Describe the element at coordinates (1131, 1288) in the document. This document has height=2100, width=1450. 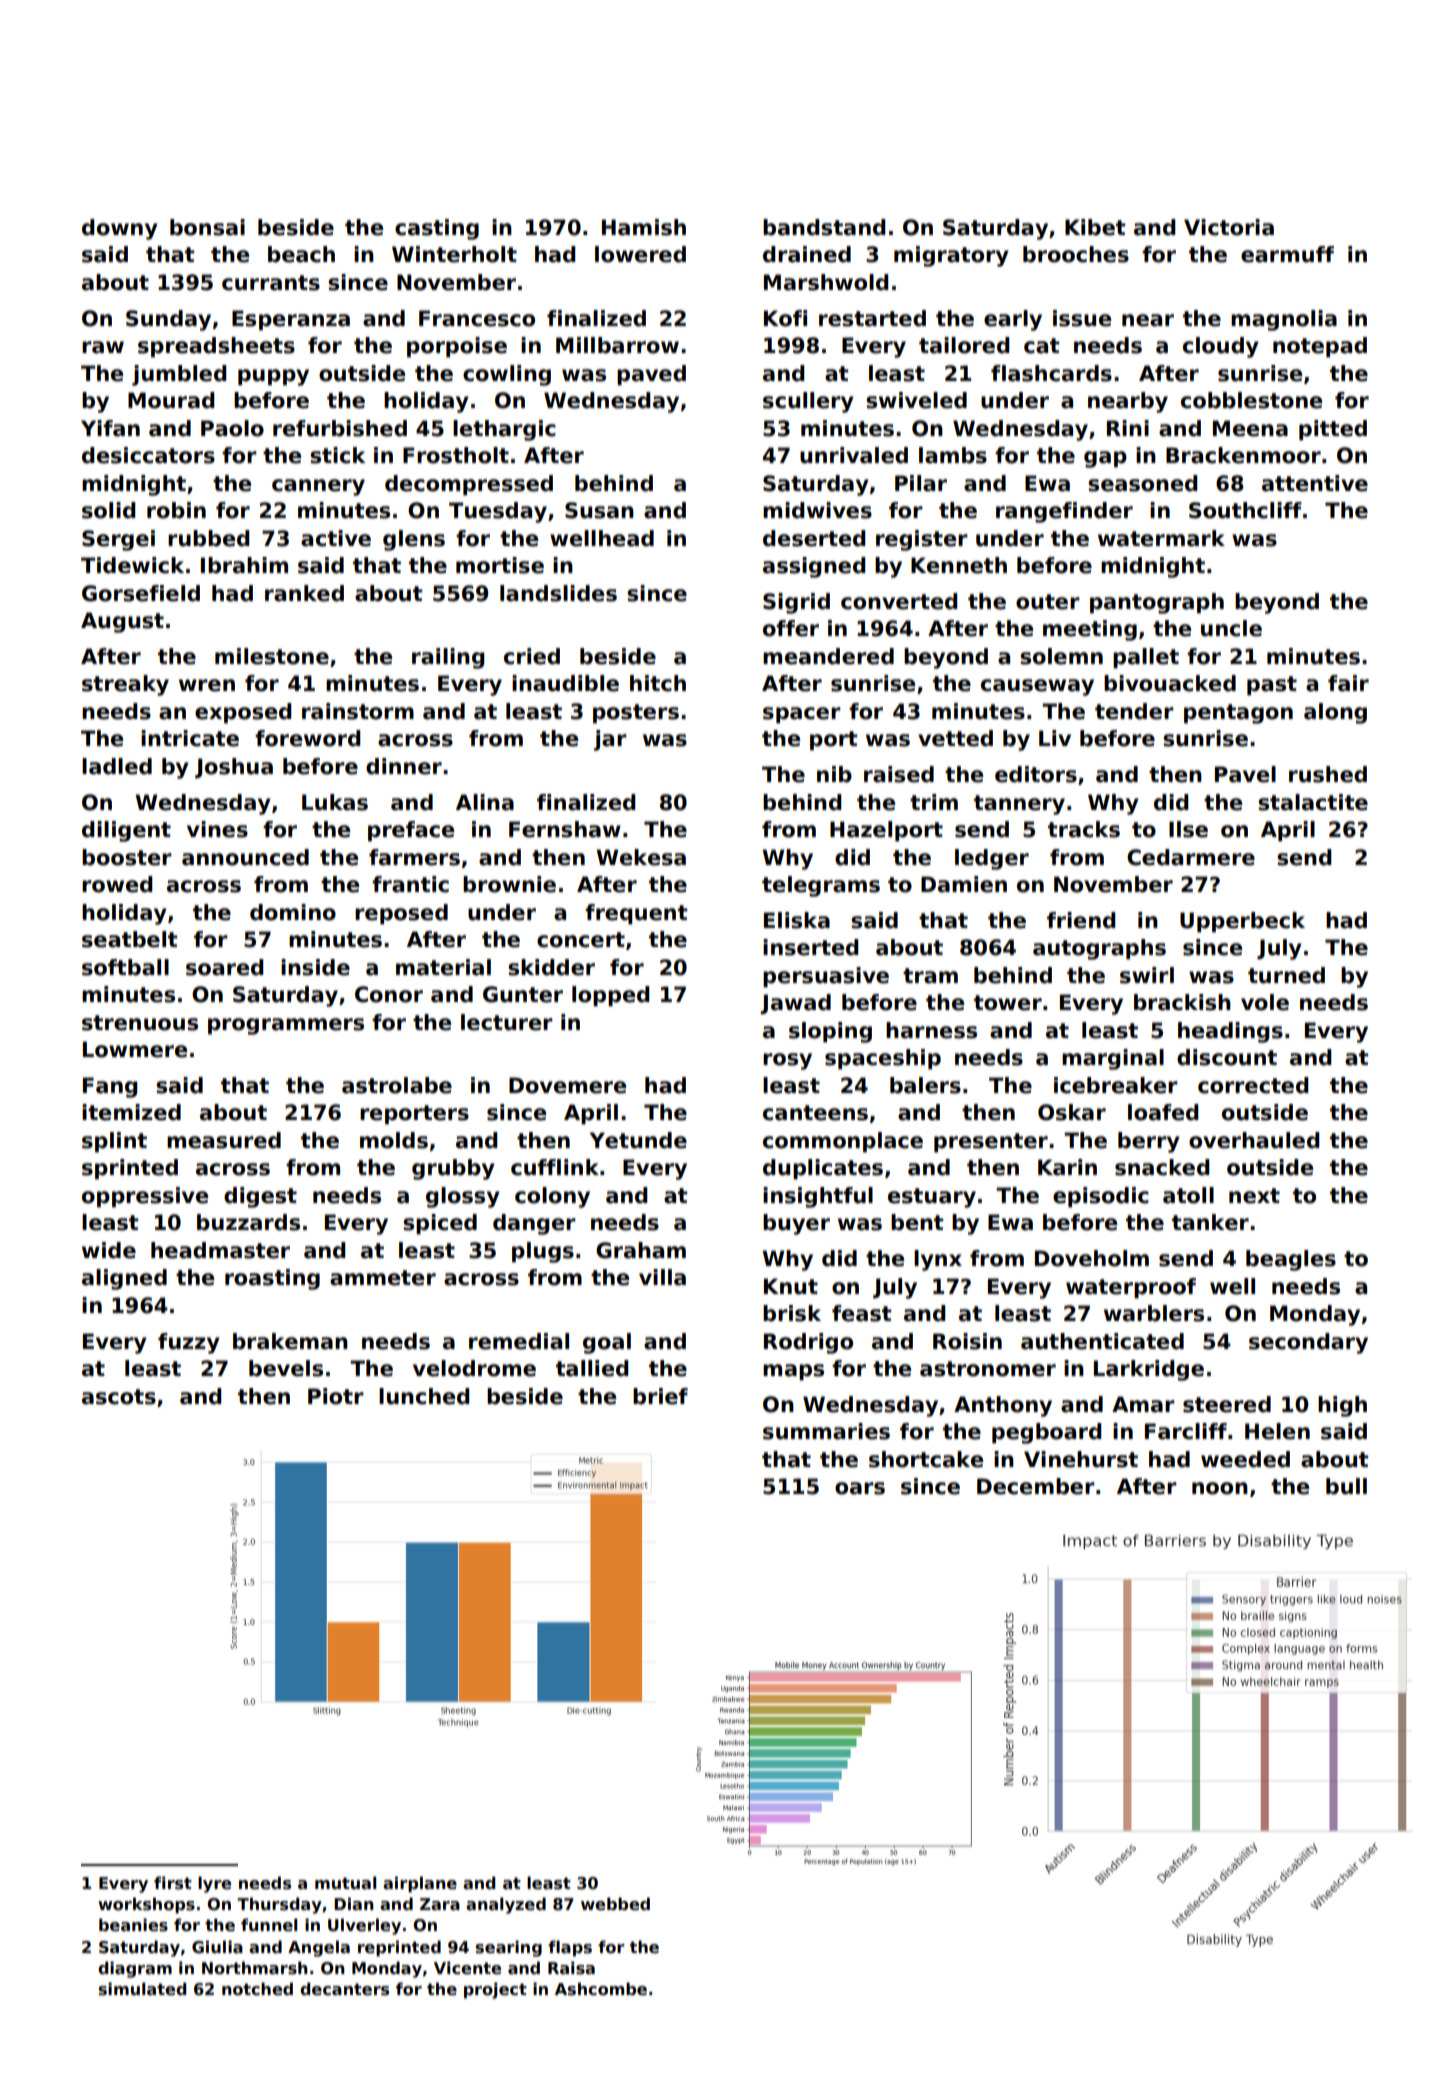
I see `waterproof` at that location.
